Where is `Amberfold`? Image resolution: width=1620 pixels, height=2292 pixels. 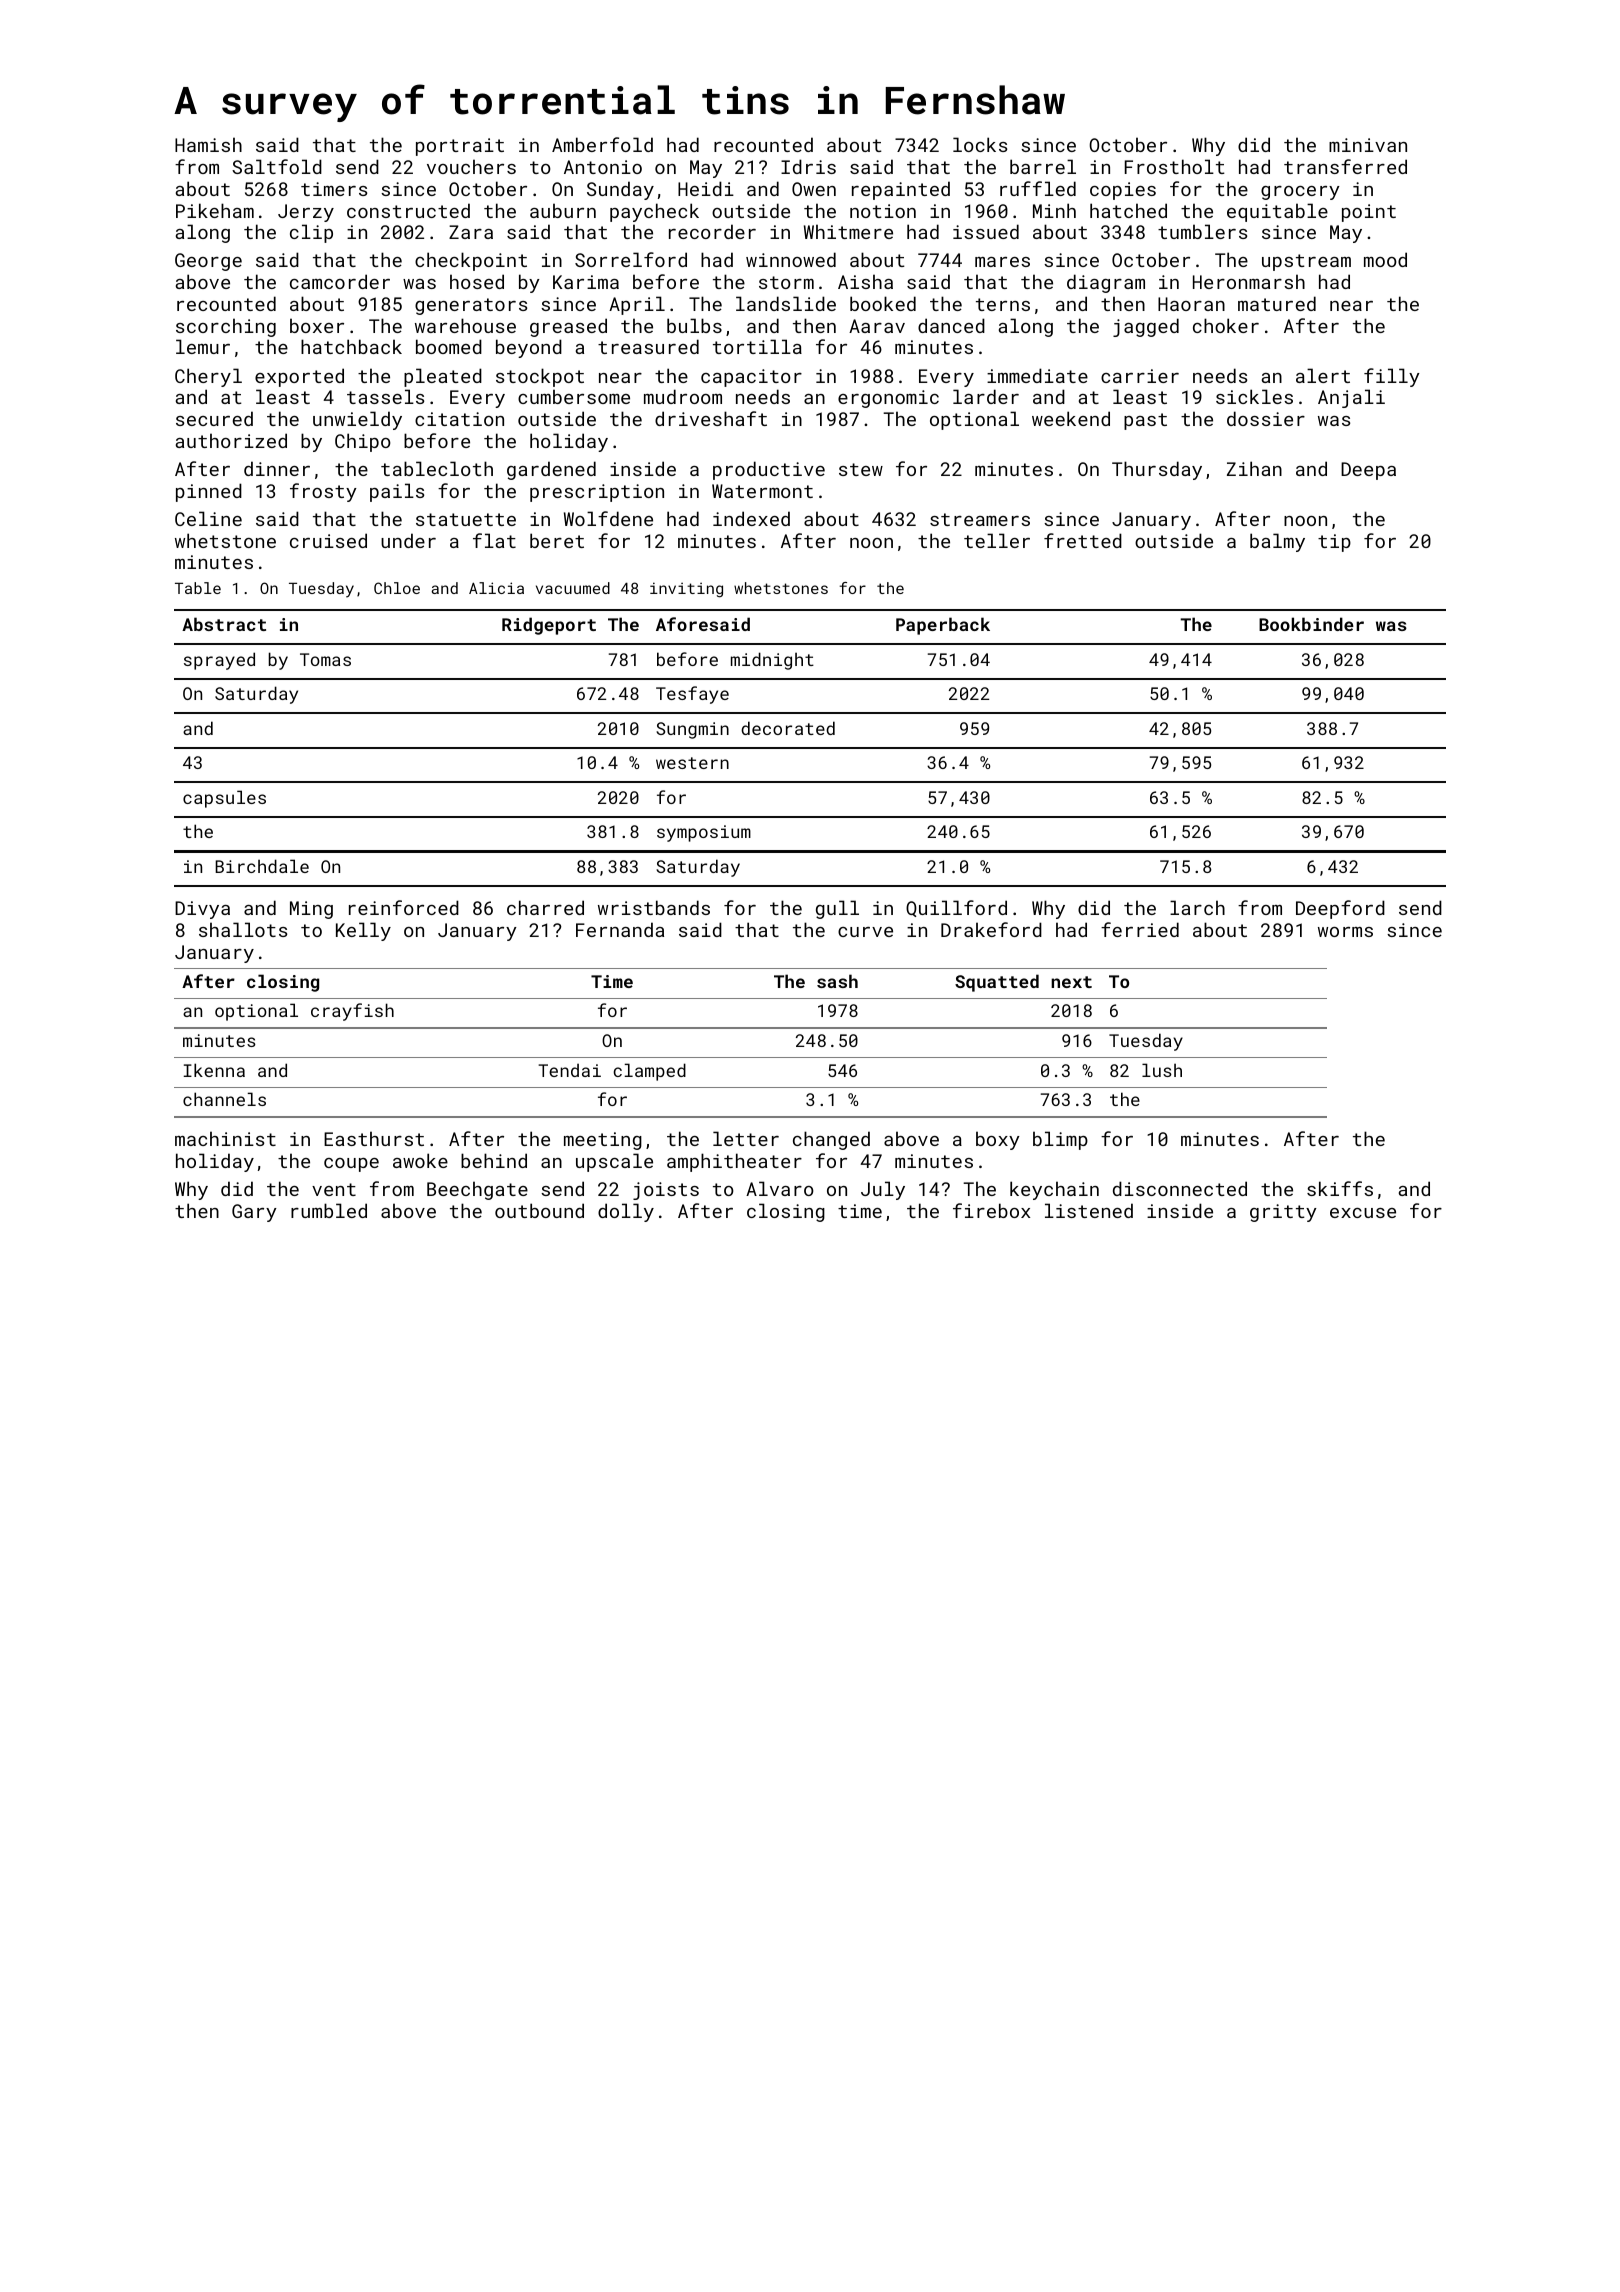 Amberfold is located at coordinates (602, 144).
